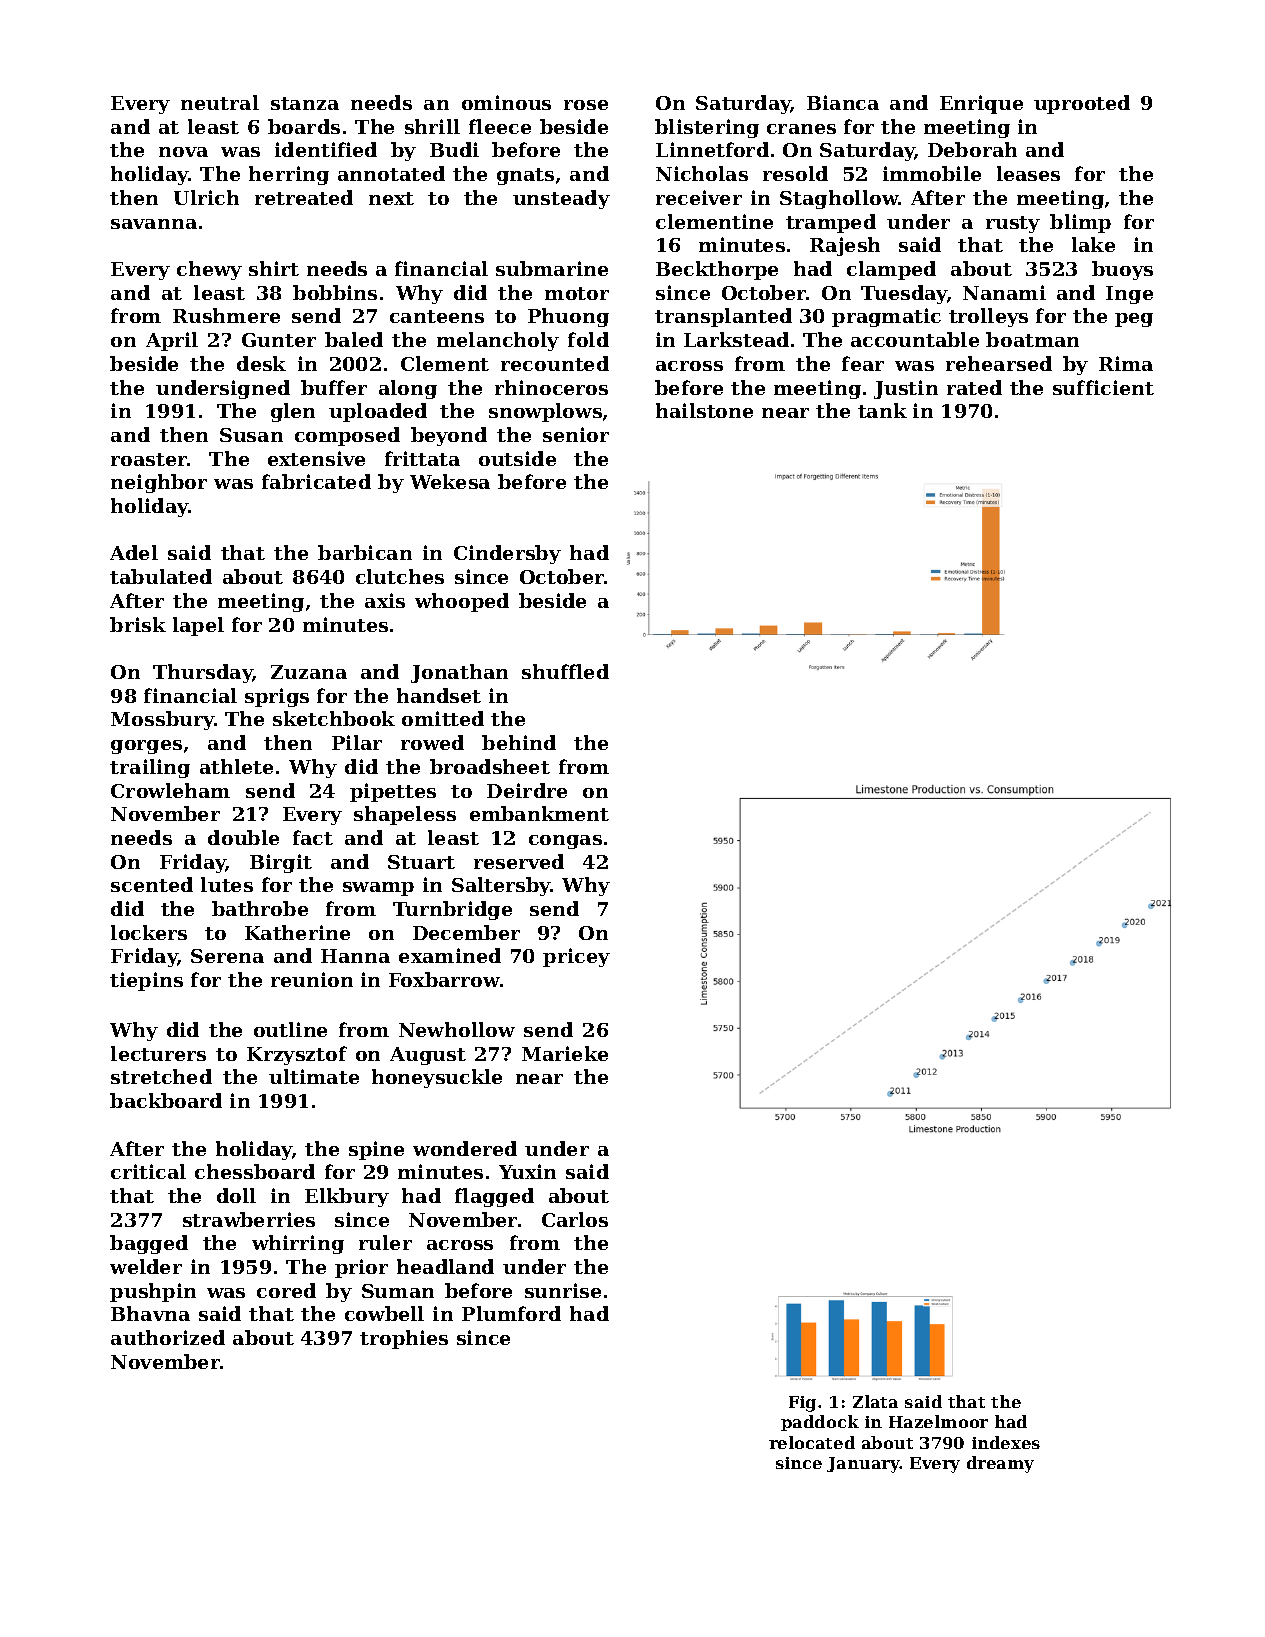  What do you see at coordinates (452, 910) in the document?
I see `Turnbridge` at bounding box center [452, 910].
